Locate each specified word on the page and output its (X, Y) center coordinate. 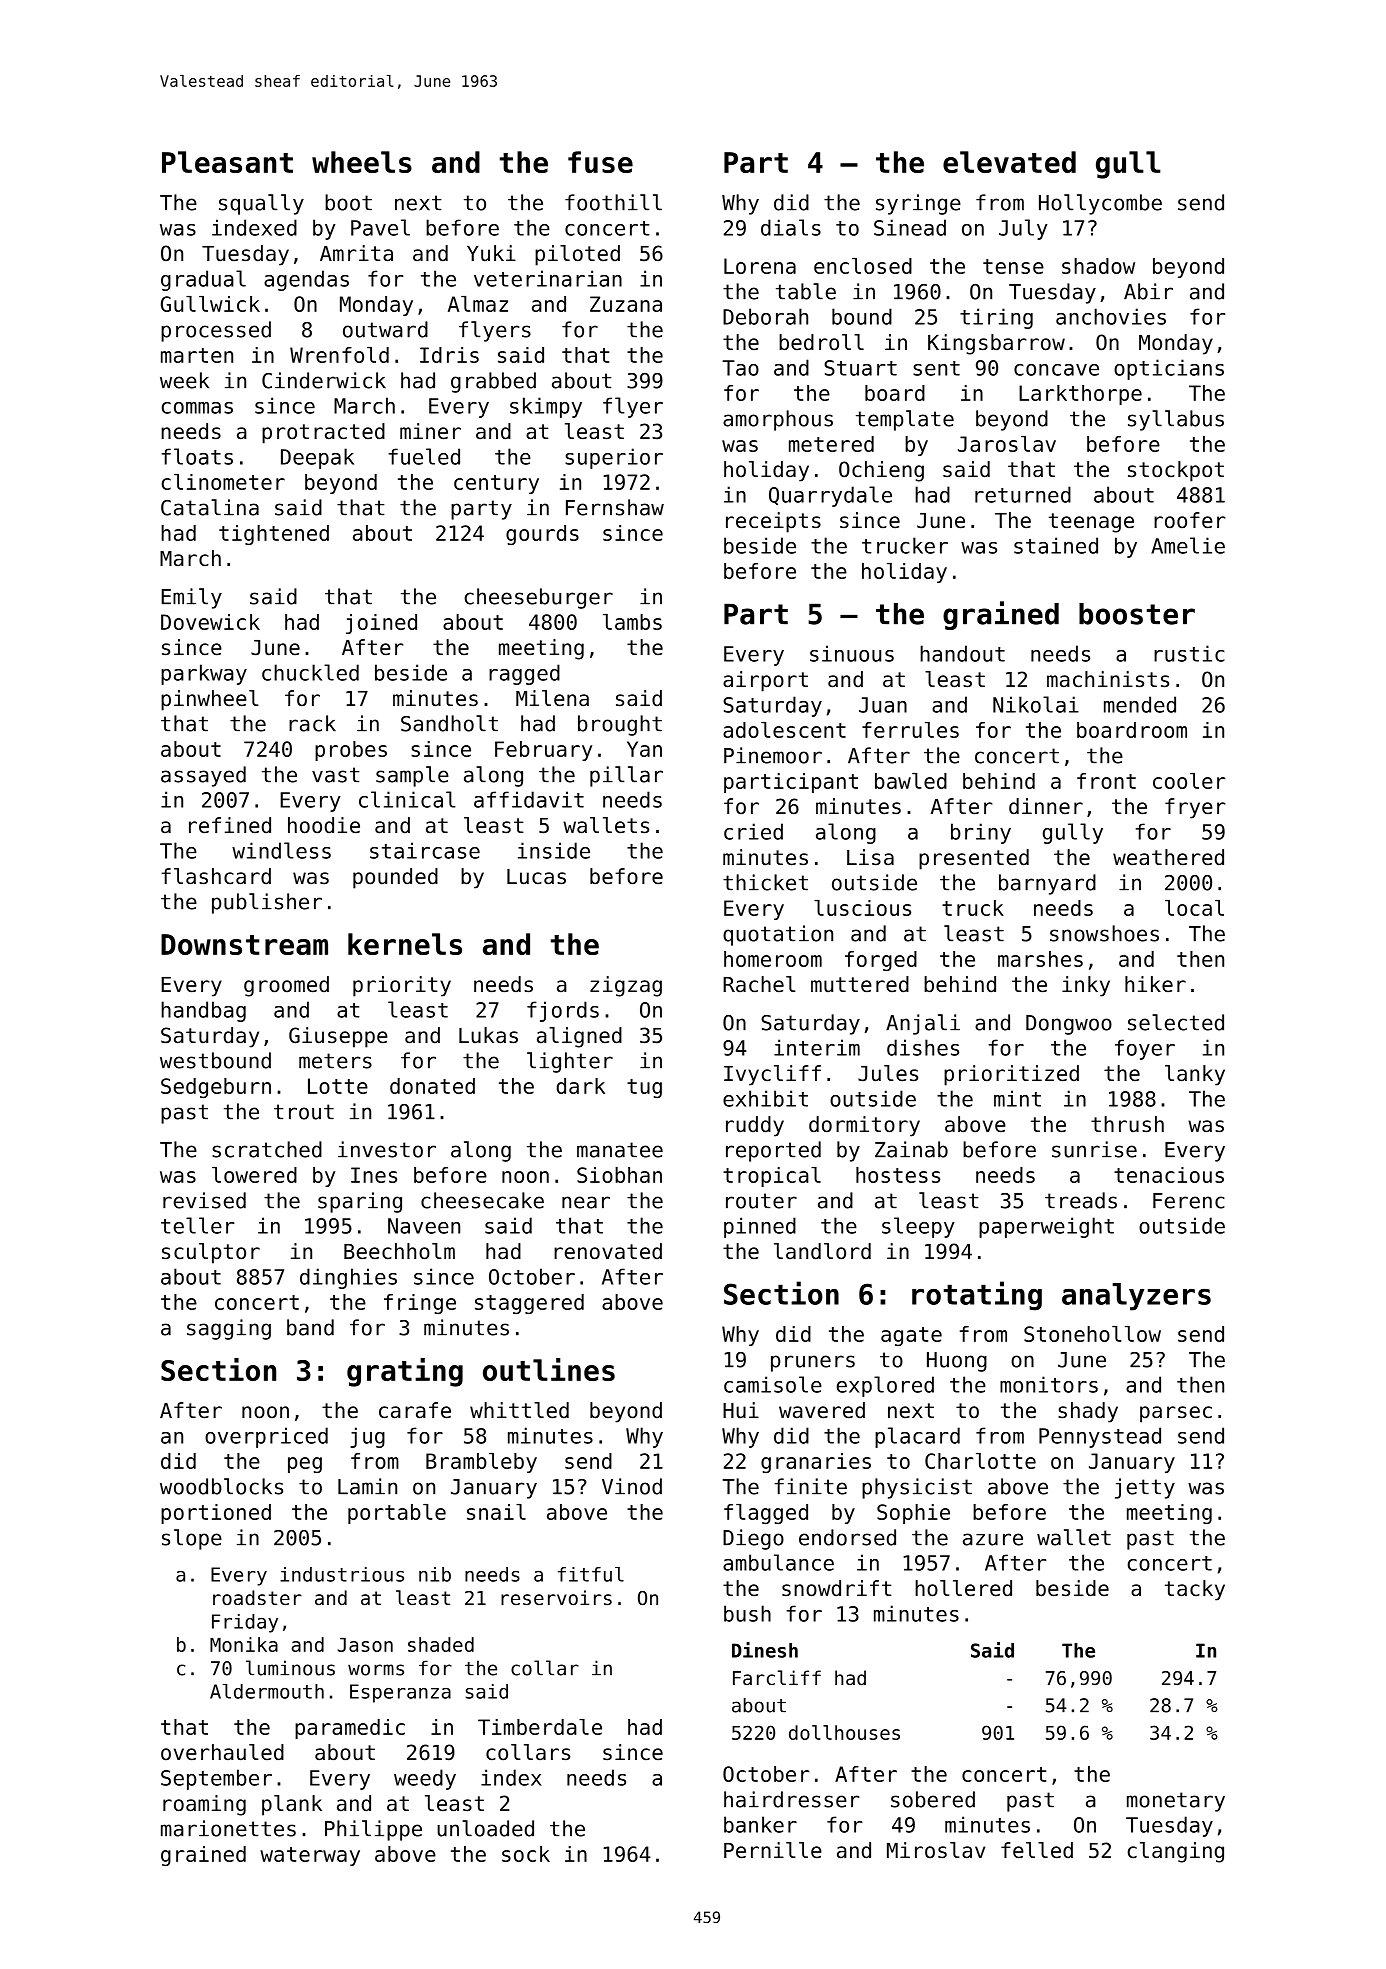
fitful (591, 1574)
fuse (600, 162)
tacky (1195, 1590)
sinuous (852, 653)
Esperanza (400, 1693)
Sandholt (449, 723)
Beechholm (399, 1251)
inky (1086, 986)
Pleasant (227, 162)
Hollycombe (1100, 204)
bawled (911, 781)
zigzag (626, 986)
